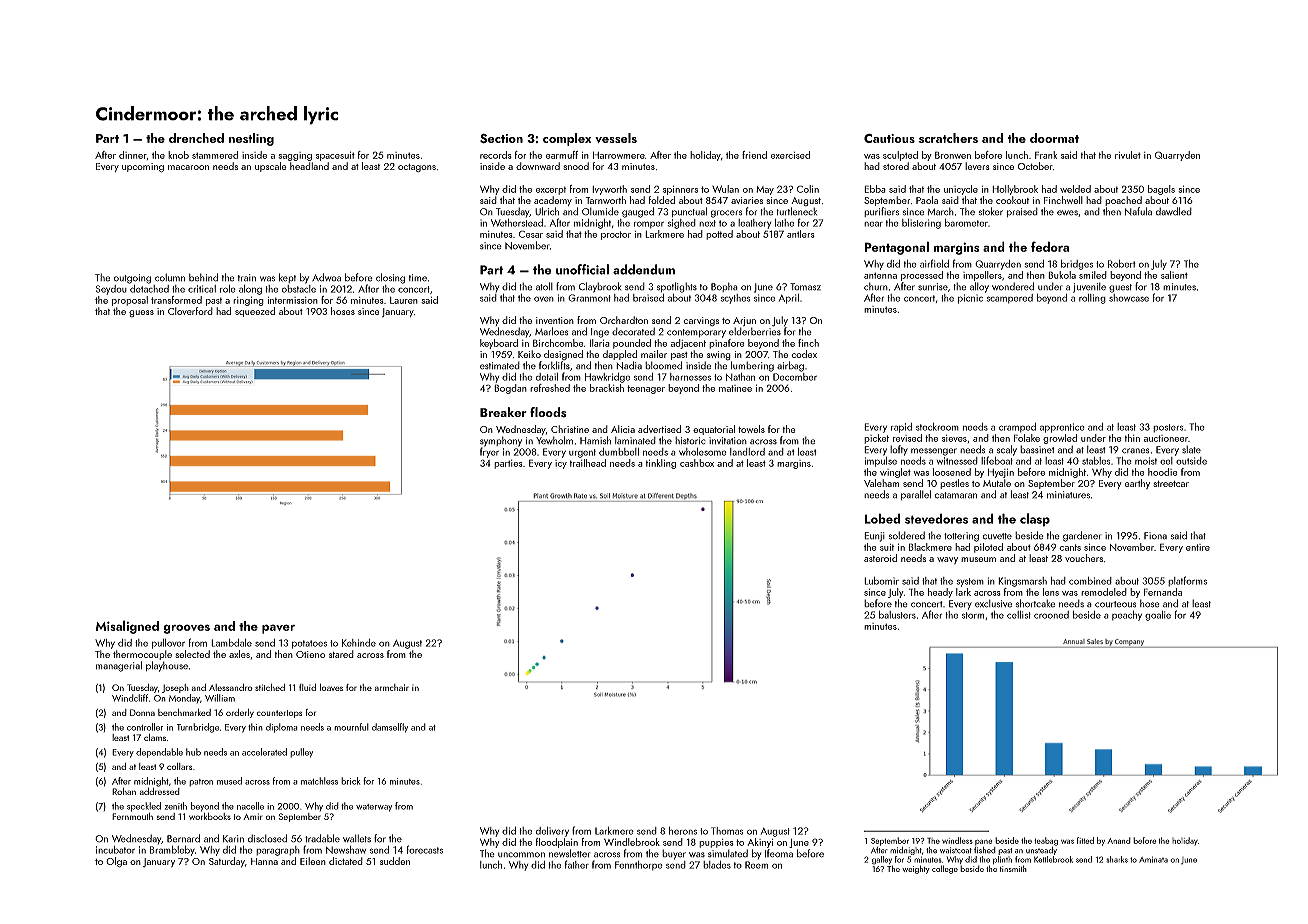  I want to click on Hanna, so click(264, 861).
